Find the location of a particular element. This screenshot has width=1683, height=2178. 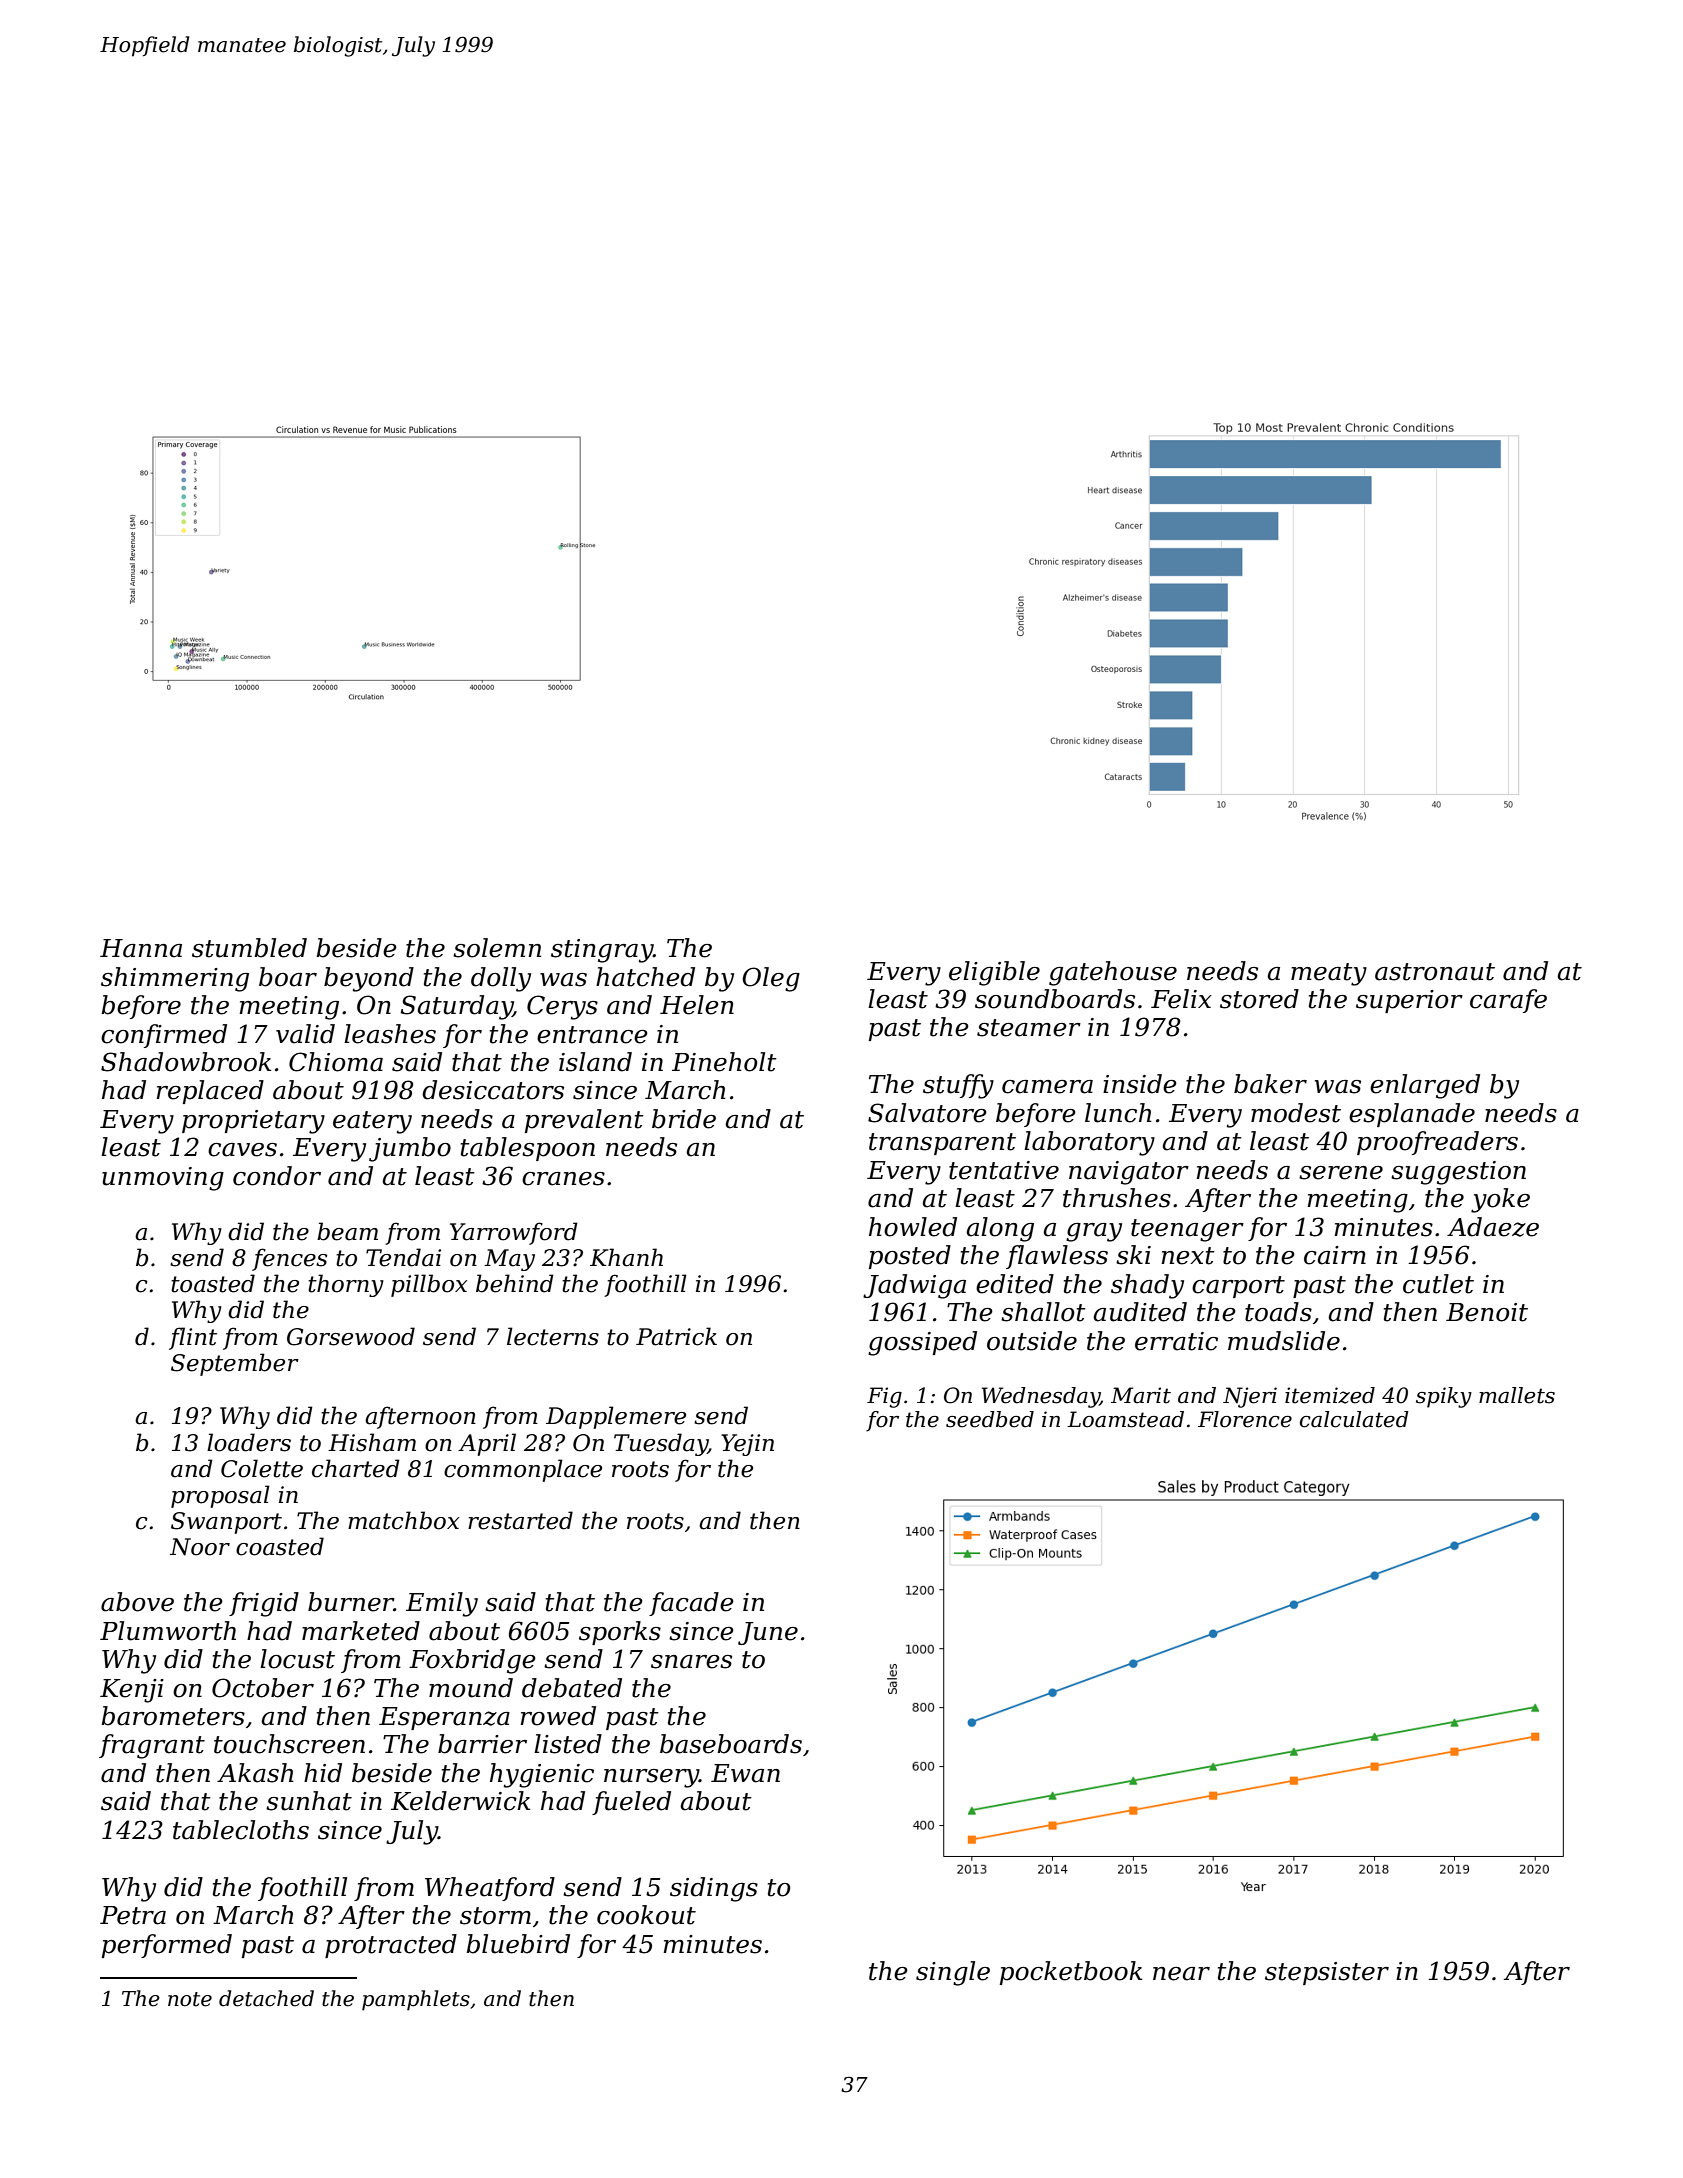

flawless is located at coordinates (1057, 1257).
